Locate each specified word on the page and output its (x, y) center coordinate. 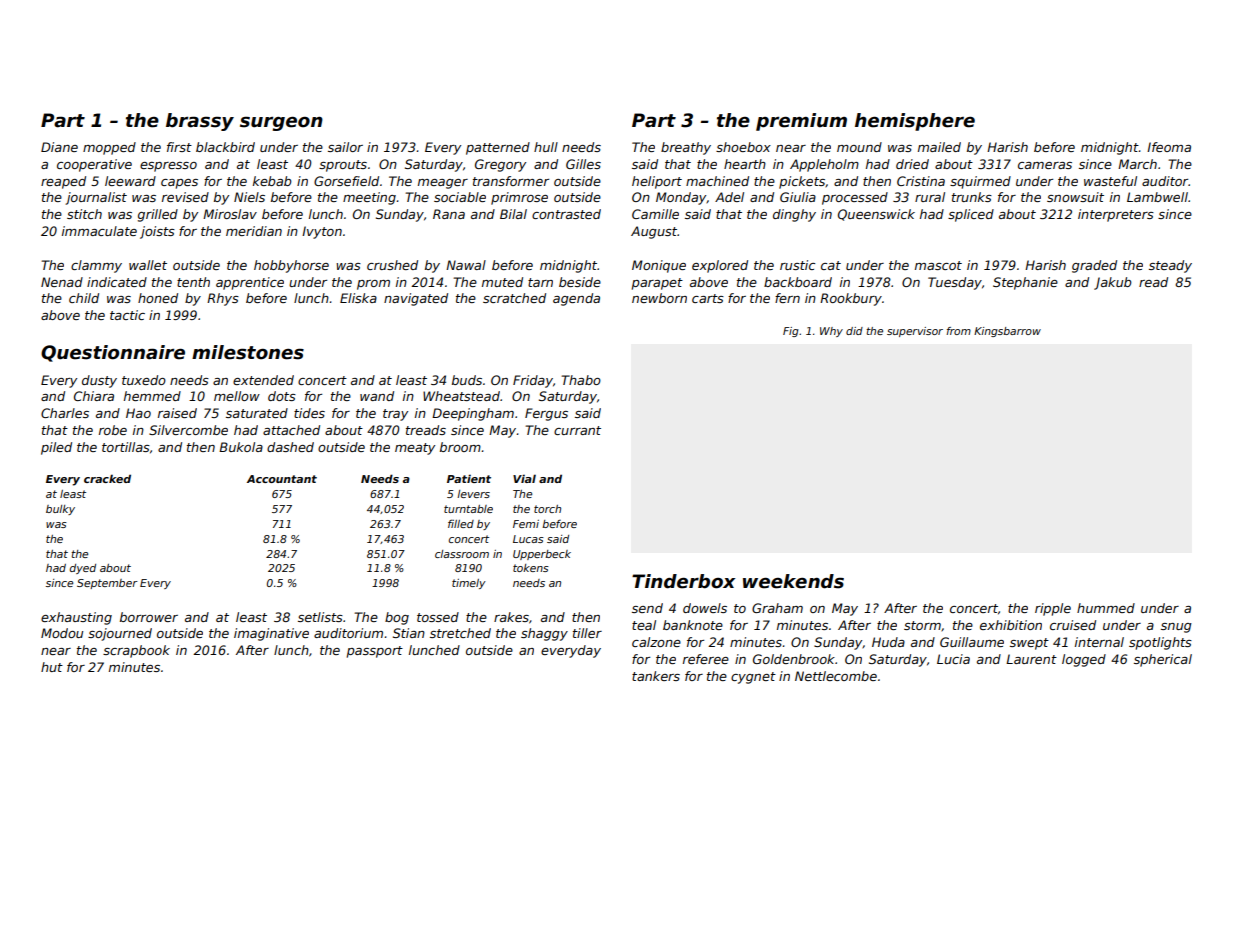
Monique (659, 266)
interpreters (1116, 215)
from (958, 331)
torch (547, 509)
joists (157, 232)
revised (185, 197)
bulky (60, 510)
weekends (793, 581)
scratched (514, 298)
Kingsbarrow (1007, 332)
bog (397, 618)
